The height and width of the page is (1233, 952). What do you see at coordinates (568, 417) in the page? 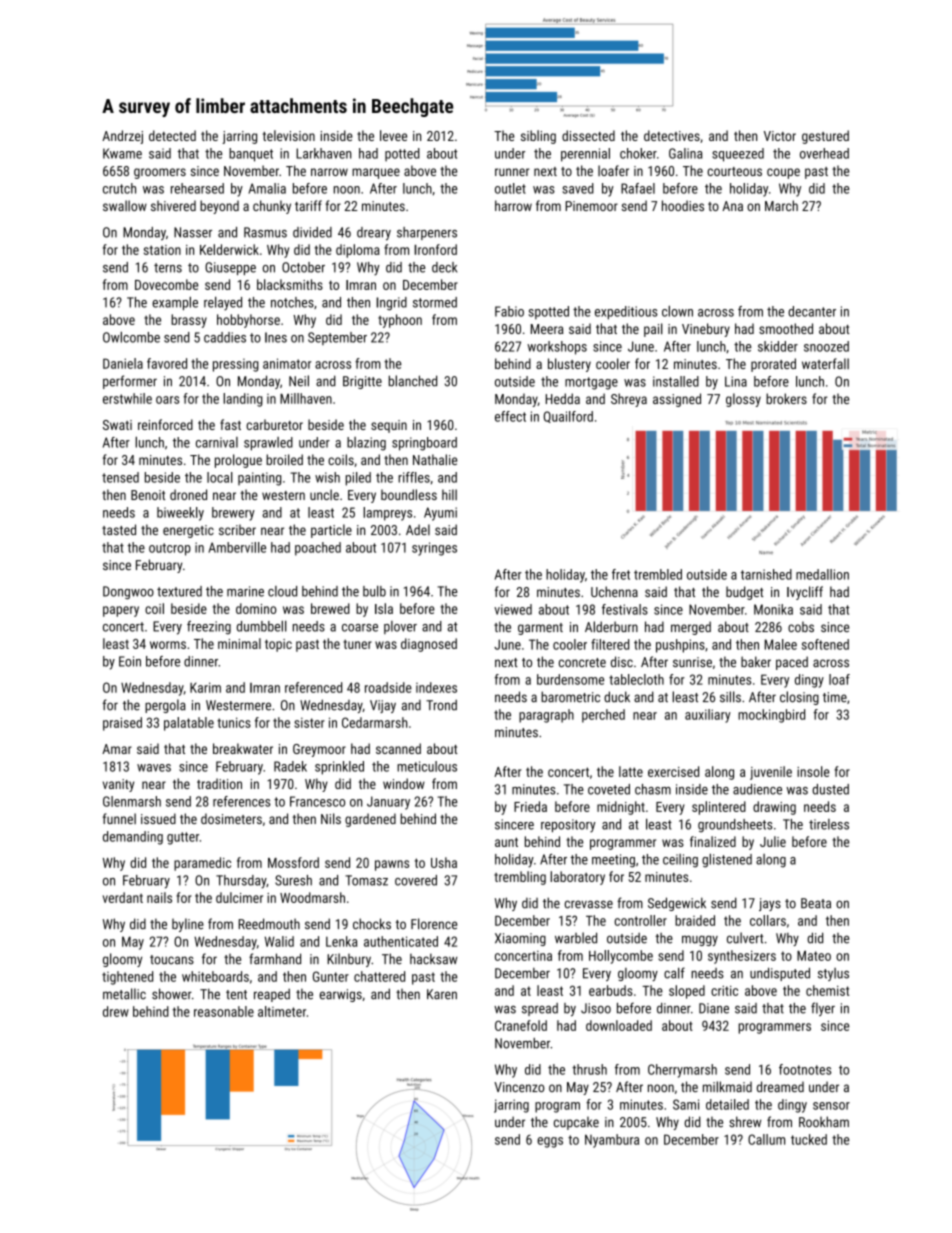
I see `Quailford` at bounding box center [568, 417].
